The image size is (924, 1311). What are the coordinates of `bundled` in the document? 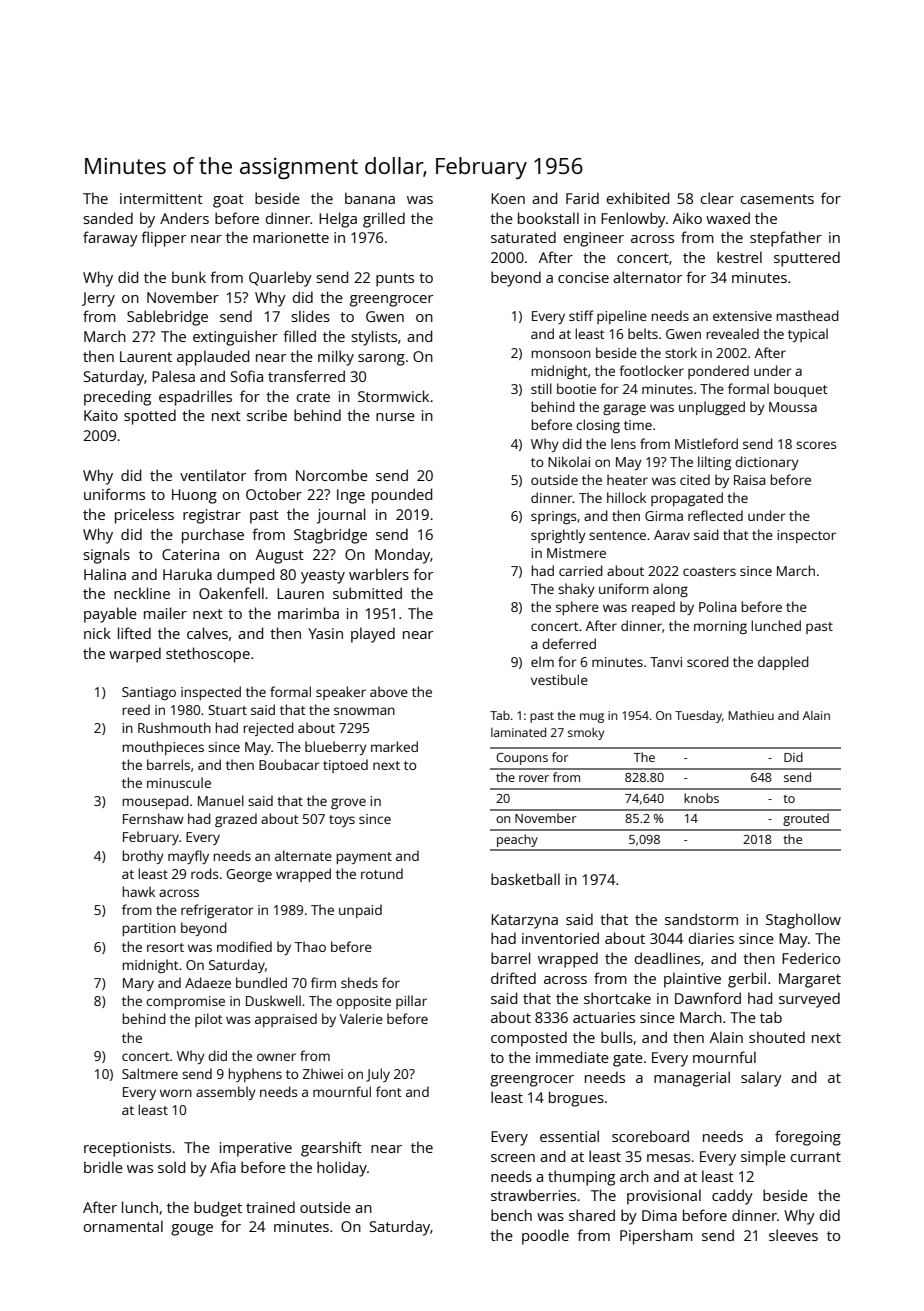 It's located at (261, 982).
